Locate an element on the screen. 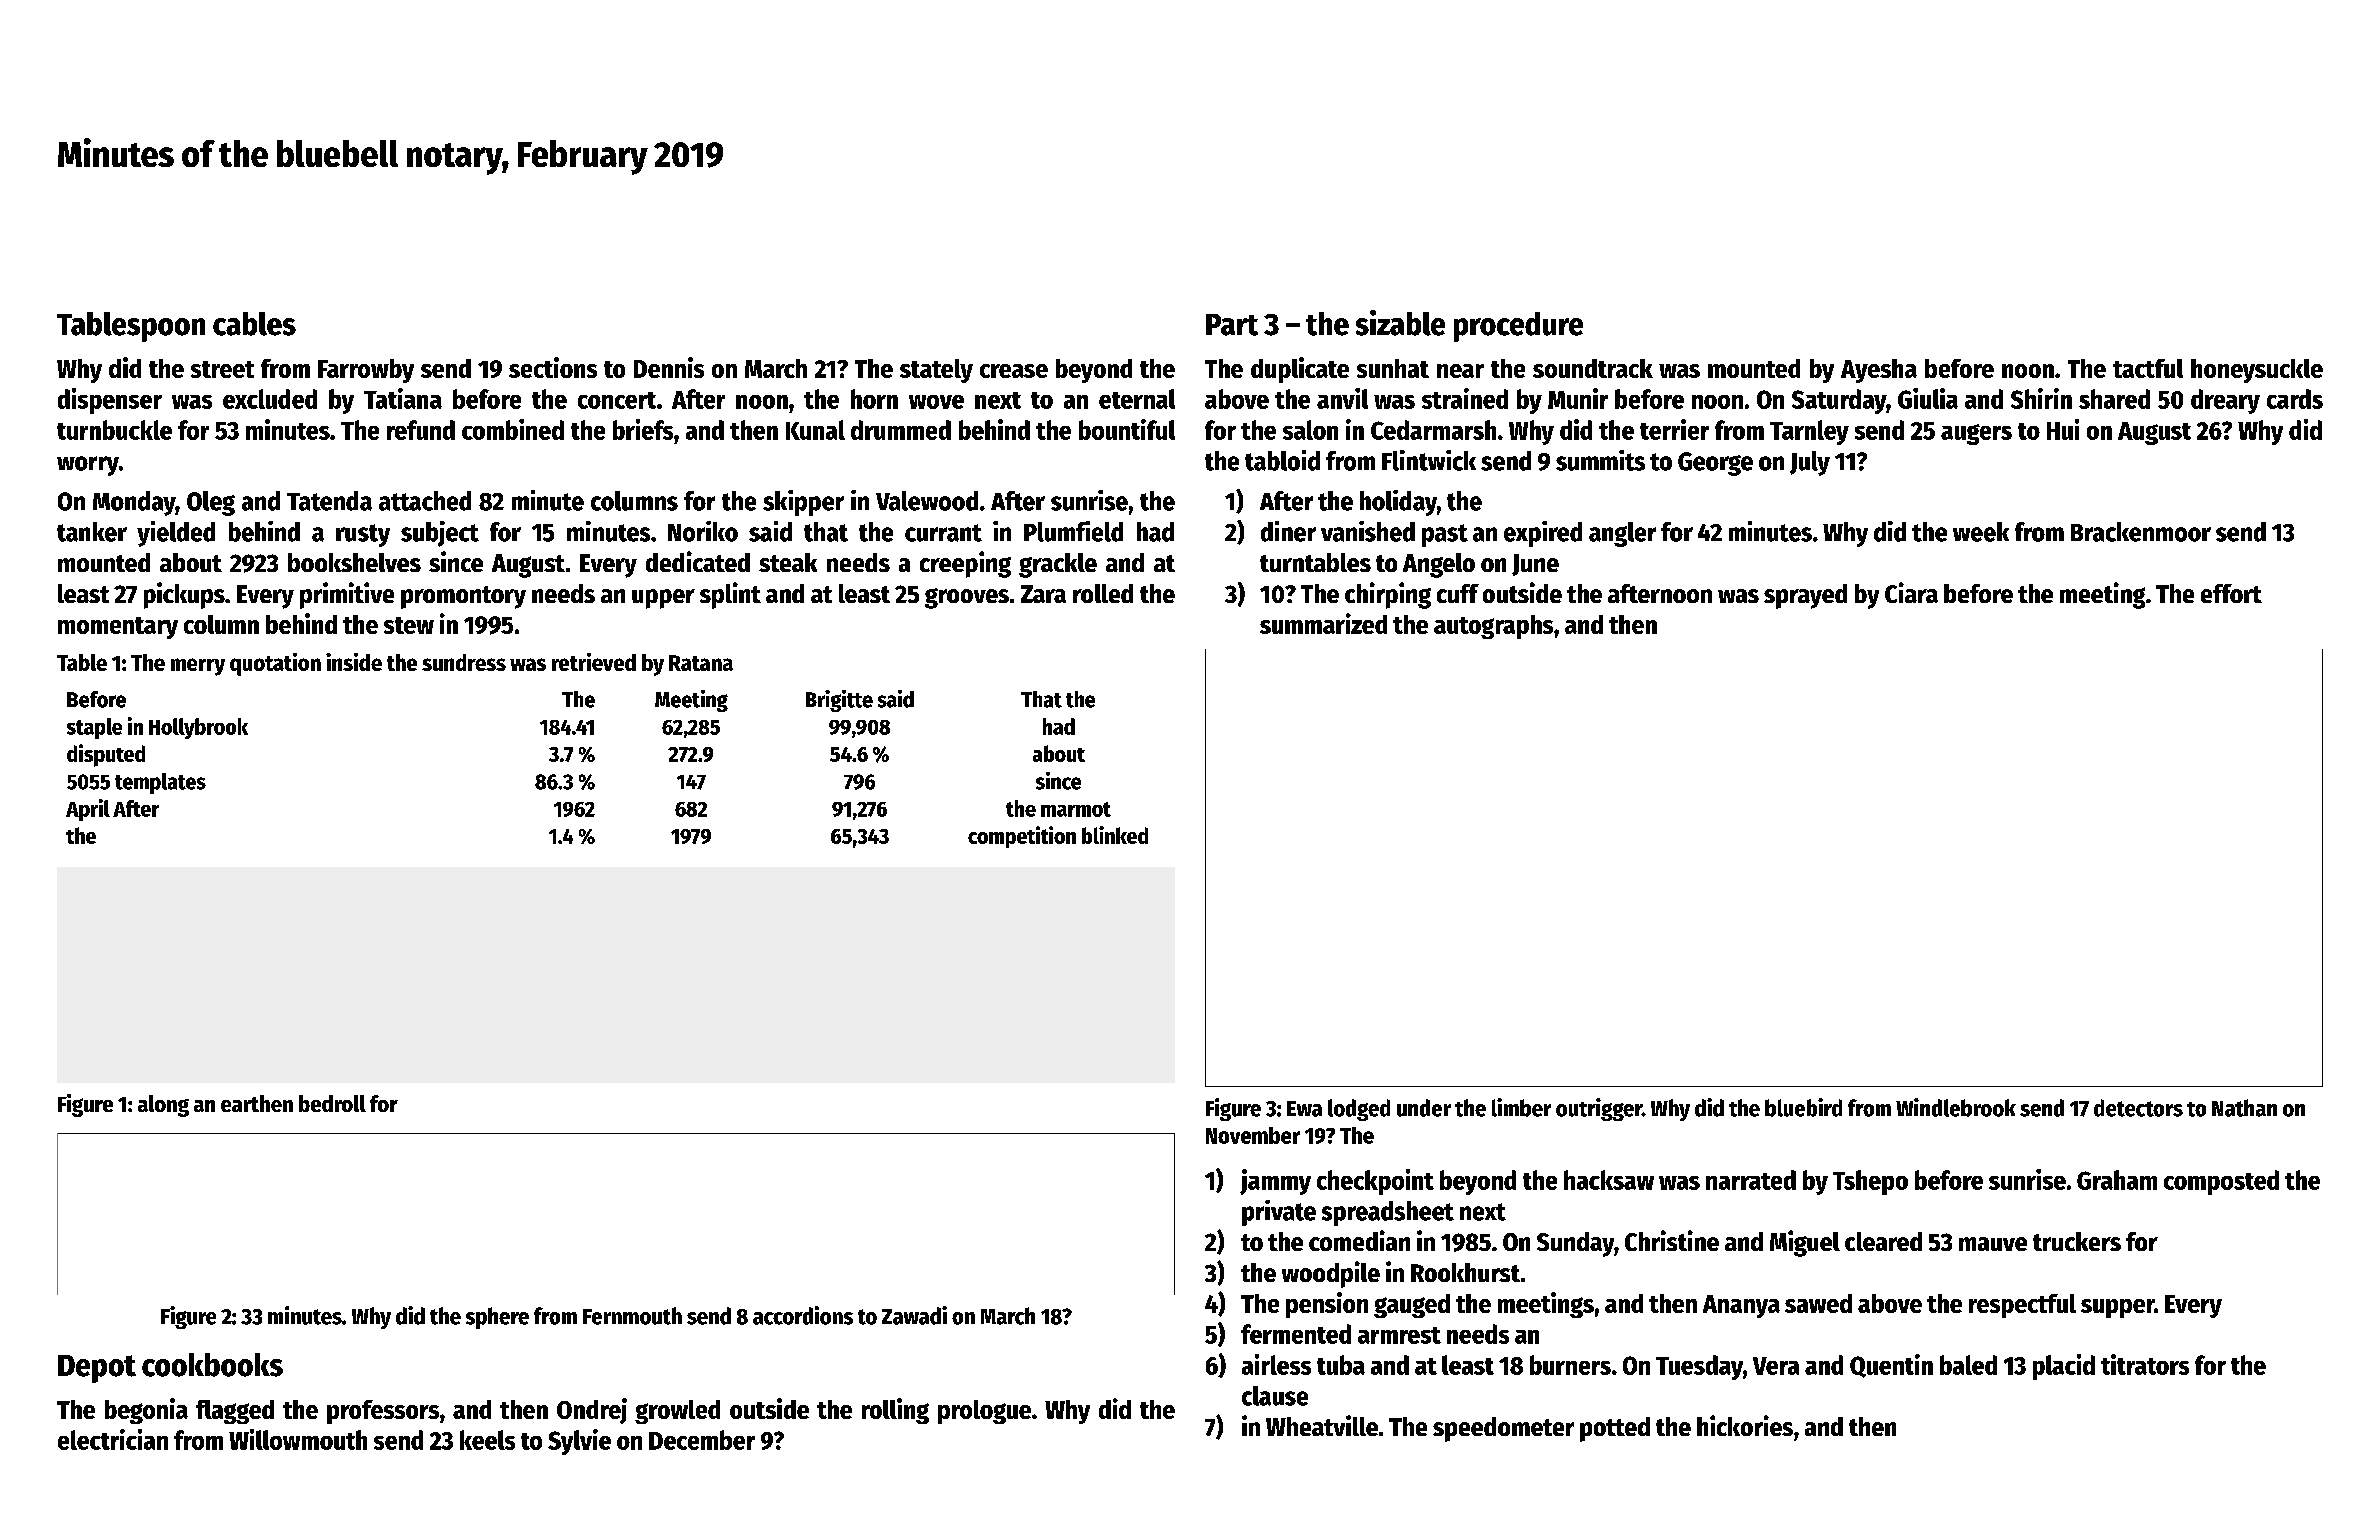  cables is located at coordinates (254, 324).
